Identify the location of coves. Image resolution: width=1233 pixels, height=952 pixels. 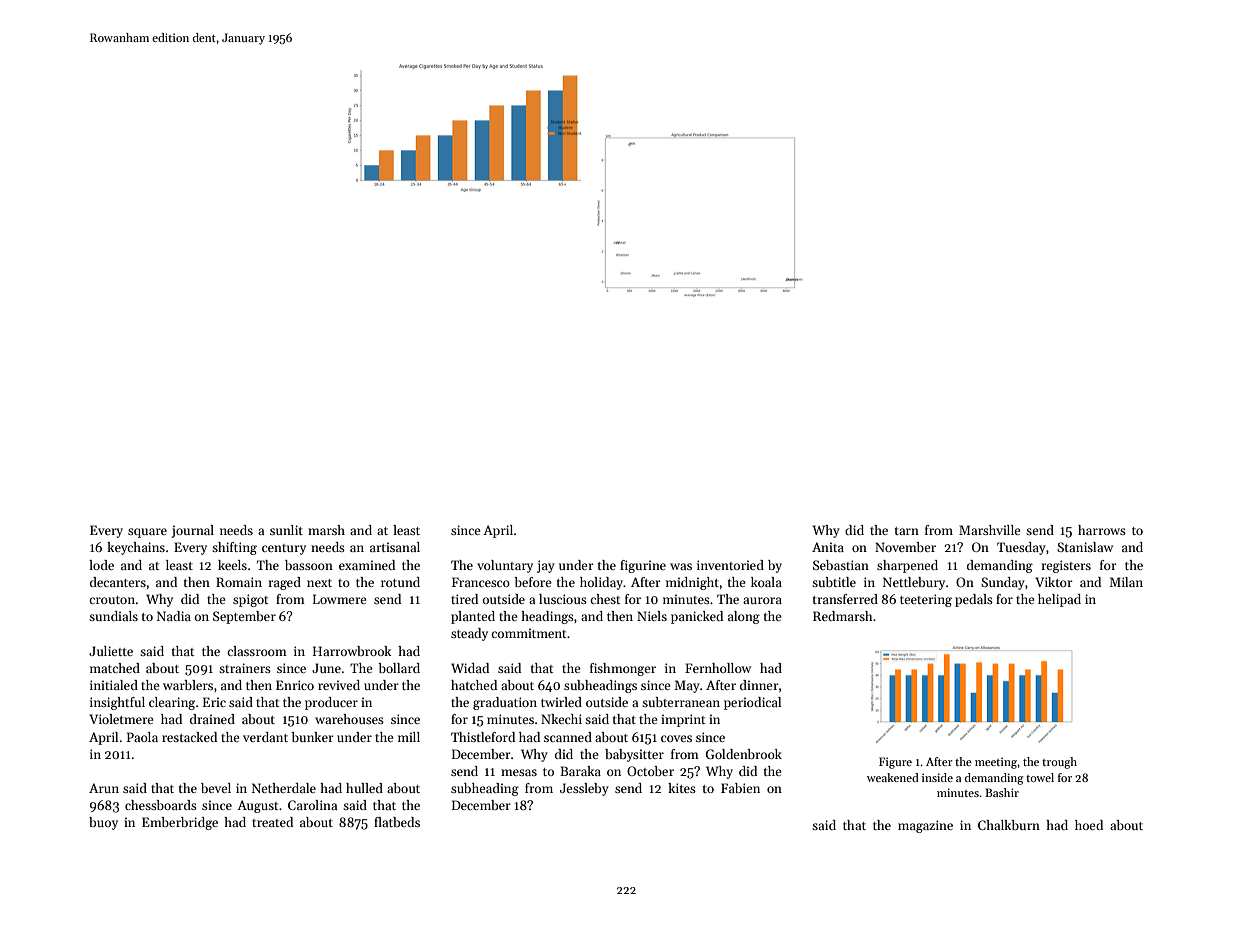
(676, 738).
